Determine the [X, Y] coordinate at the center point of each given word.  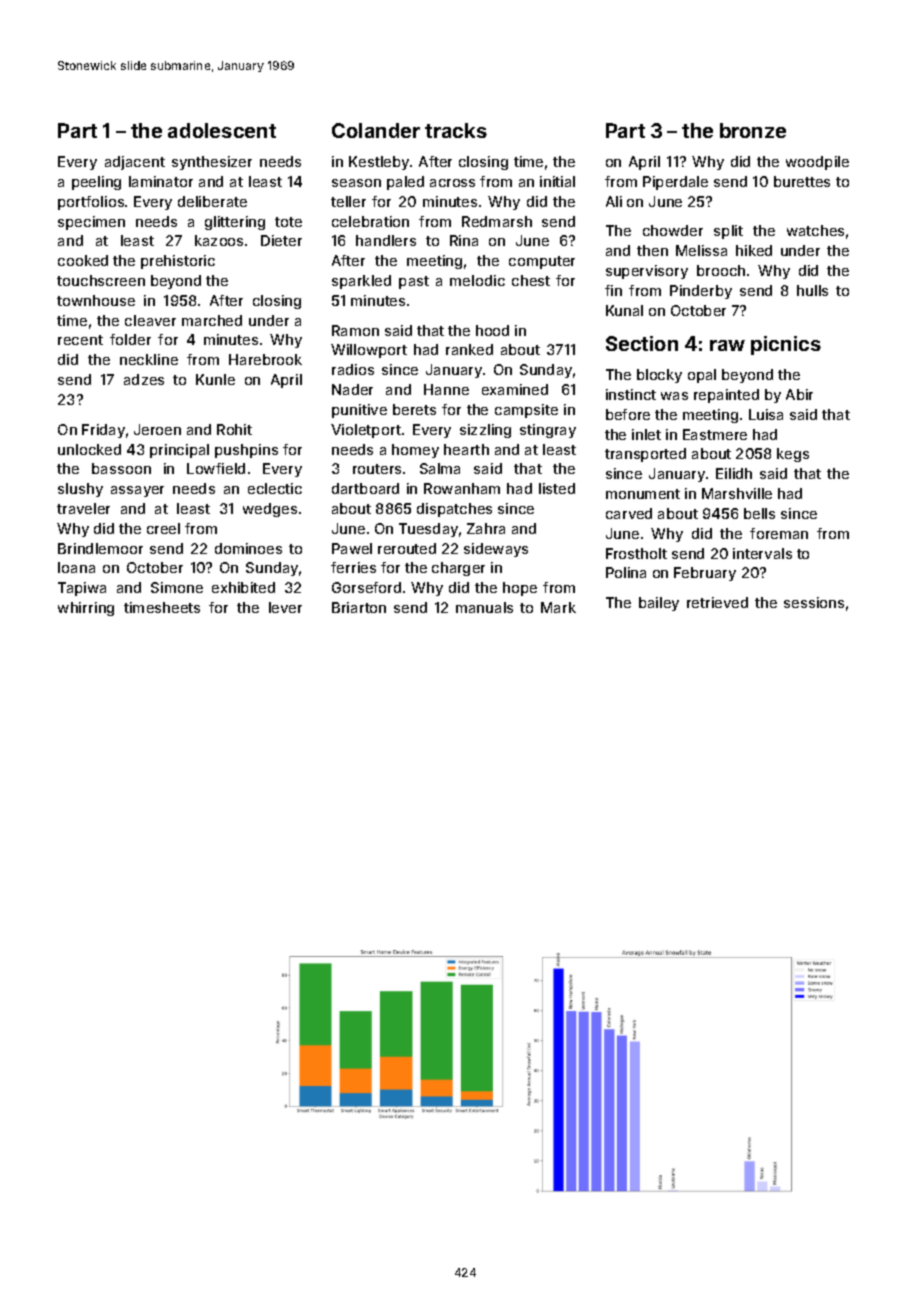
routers [377, 469]
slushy [80, 490]
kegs [793, 455]
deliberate [212, 201]
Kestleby [379, 163]
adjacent [135, 163]
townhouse [96, 300]
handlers [386, 240]
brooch [721, 270]
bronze [753, 130]
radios [353, 369]
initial [557, 181]
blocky [659, 376]
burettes [802, 181]
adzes [144, 379]
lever [285, 607]
